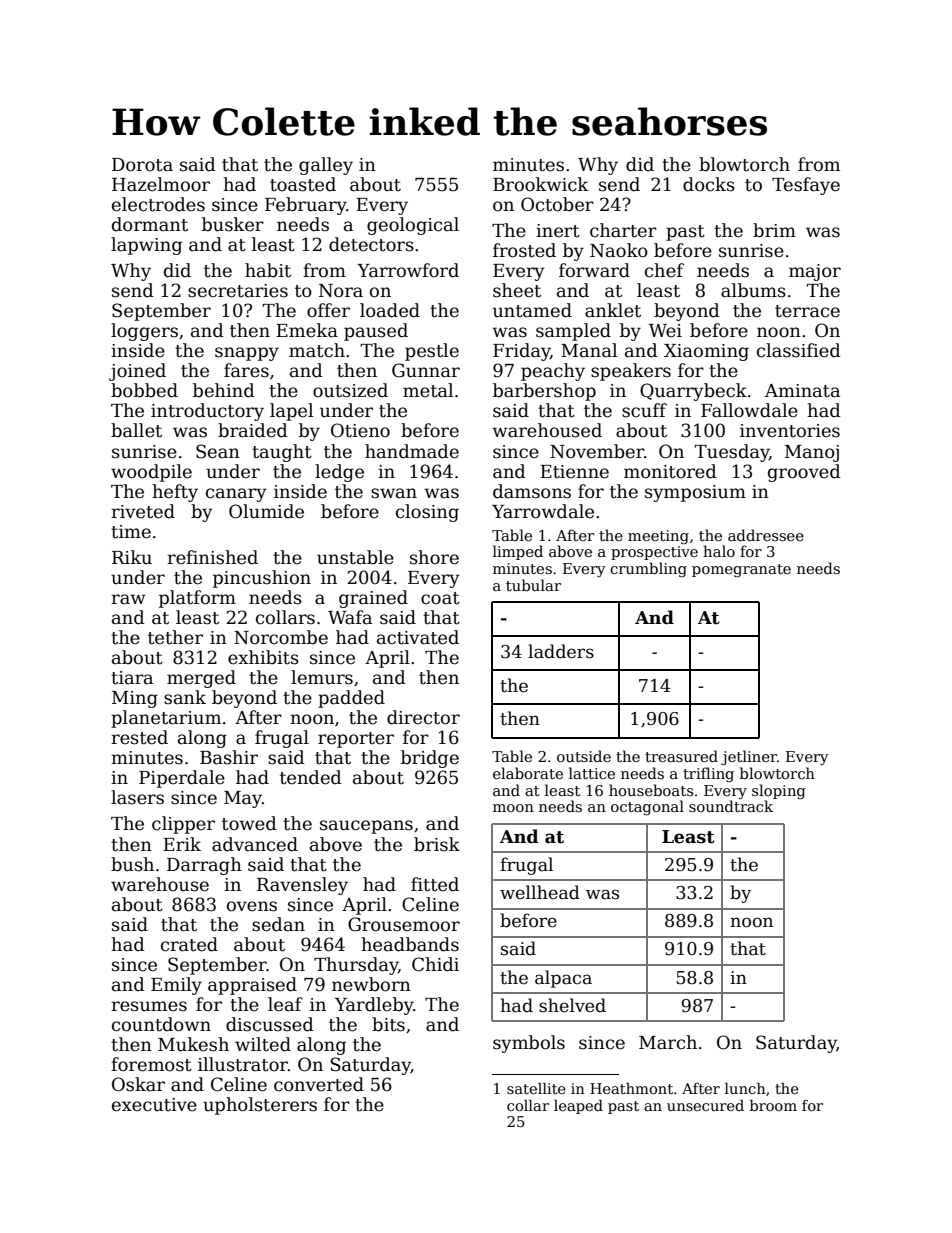  What do you see at coordinates (578, 1106) in the screenshot?
I see `leaped` at bounding box center [578, 1106].
